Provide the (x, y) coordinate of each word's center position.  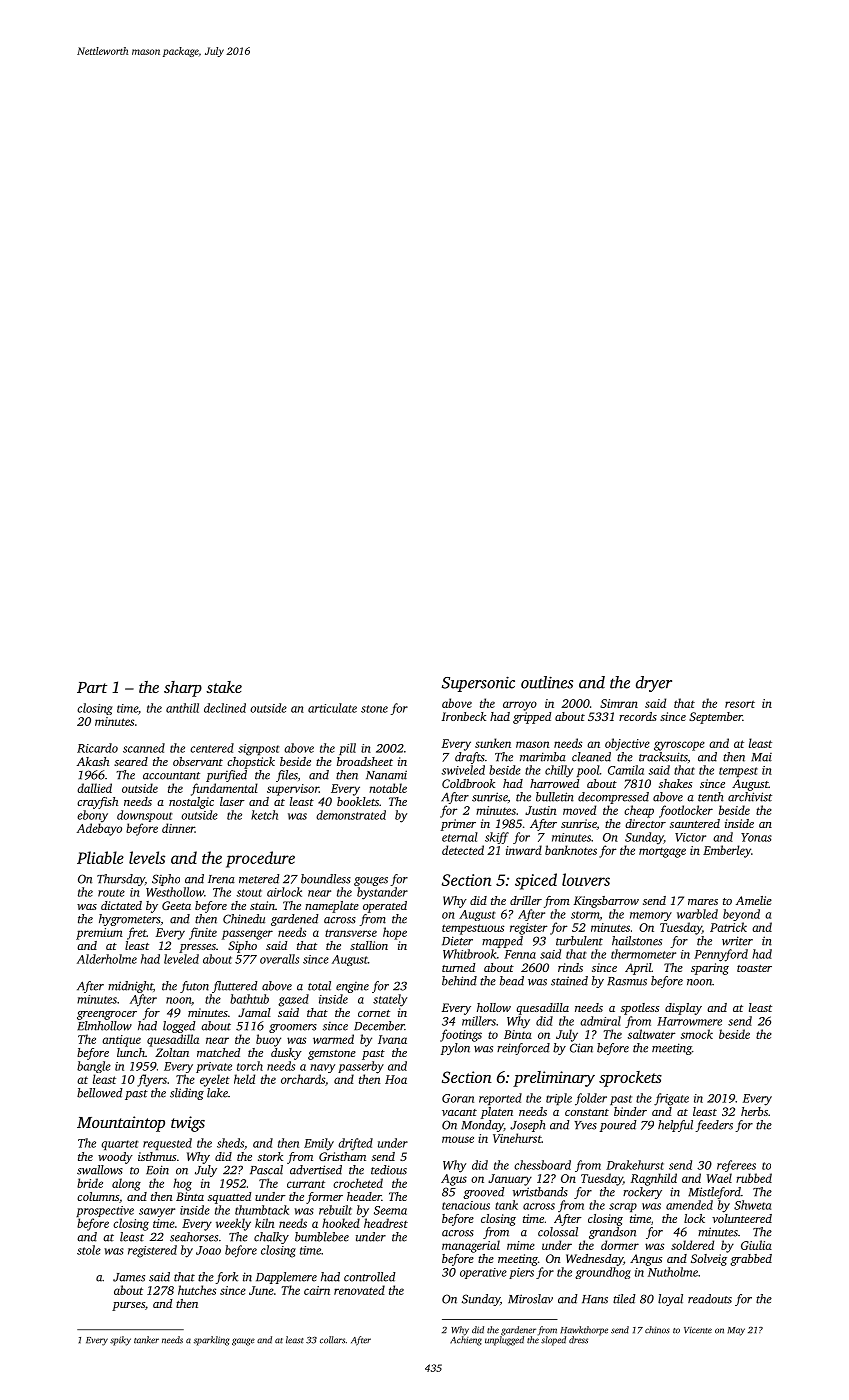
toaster (754, 968)
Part (92, 687)
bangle (94, 1067)
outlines (547, 682)
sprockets (630, 1079)
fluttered (235, 987)
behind (459, 981)
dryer (654, 684)
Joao (208, 1250)
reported (500, 1099)
